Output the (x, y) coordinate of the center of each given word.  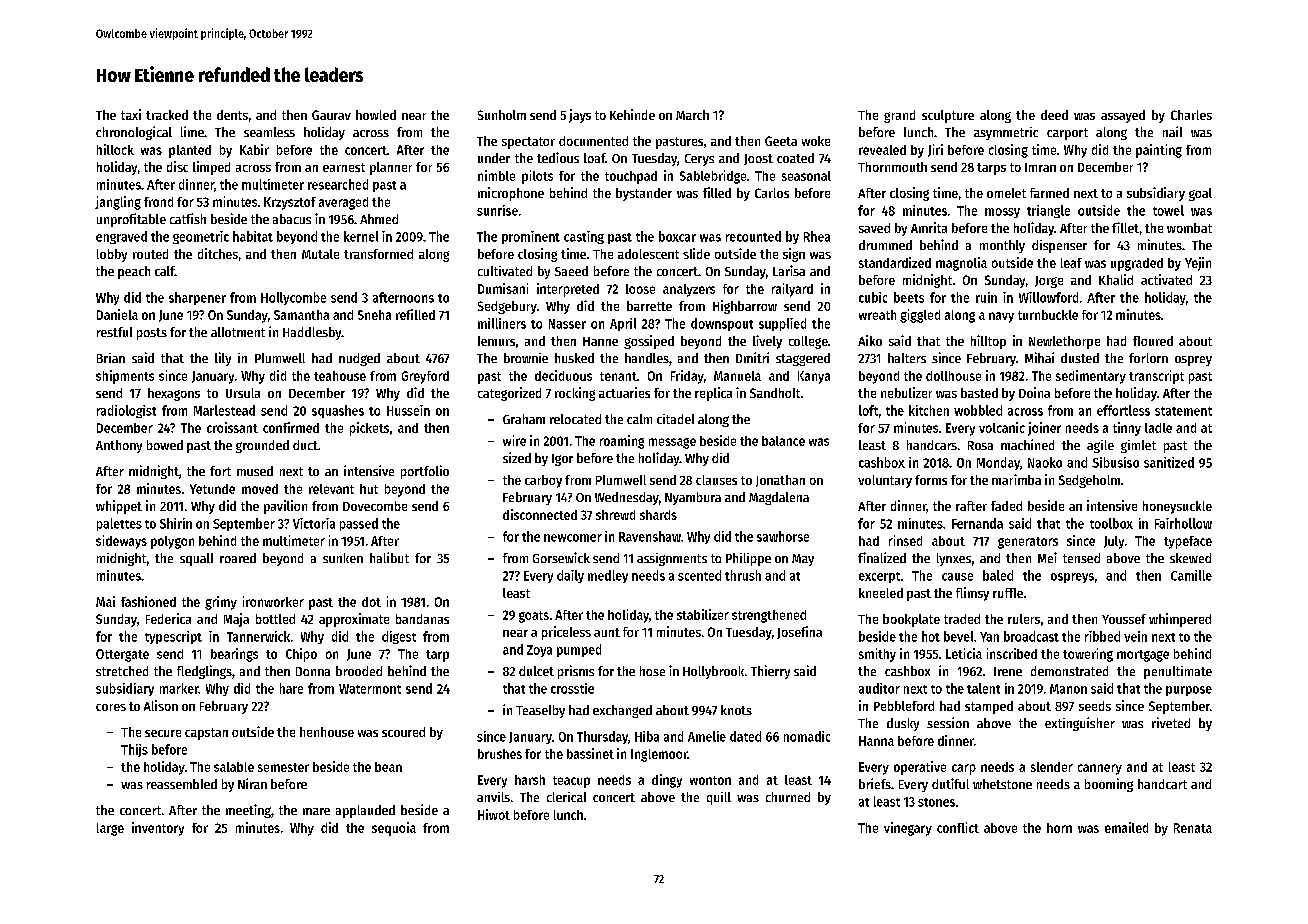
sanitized (1169, 462)
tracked (167, 115)
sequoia (394, 829)
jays (580, 116)
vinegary (908, 829)
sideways (121, 542)
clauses (716, 480)
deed (1054, 115)
